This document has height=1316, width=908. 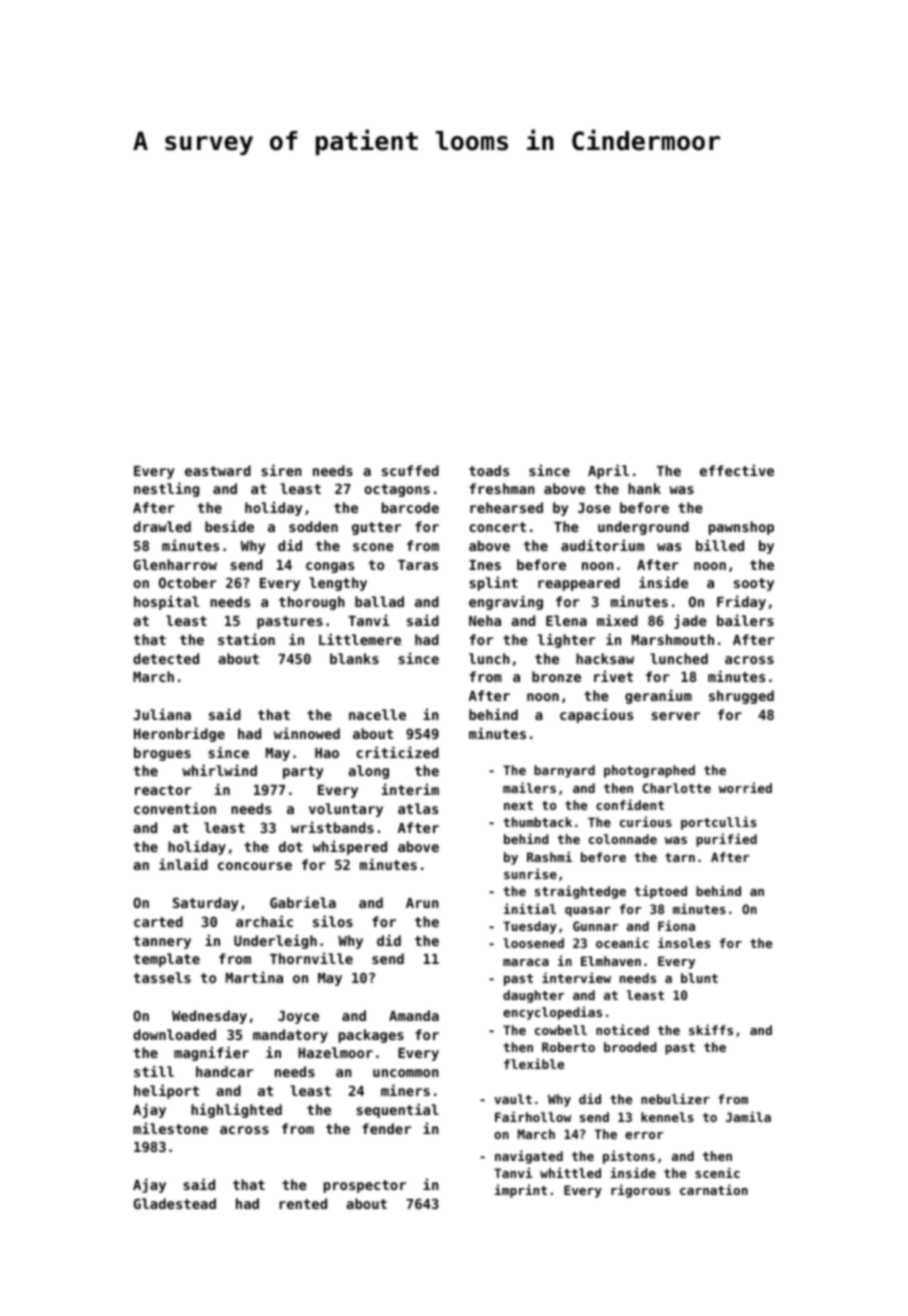 I want to click on Juliana, so click(x=162, y=714).
